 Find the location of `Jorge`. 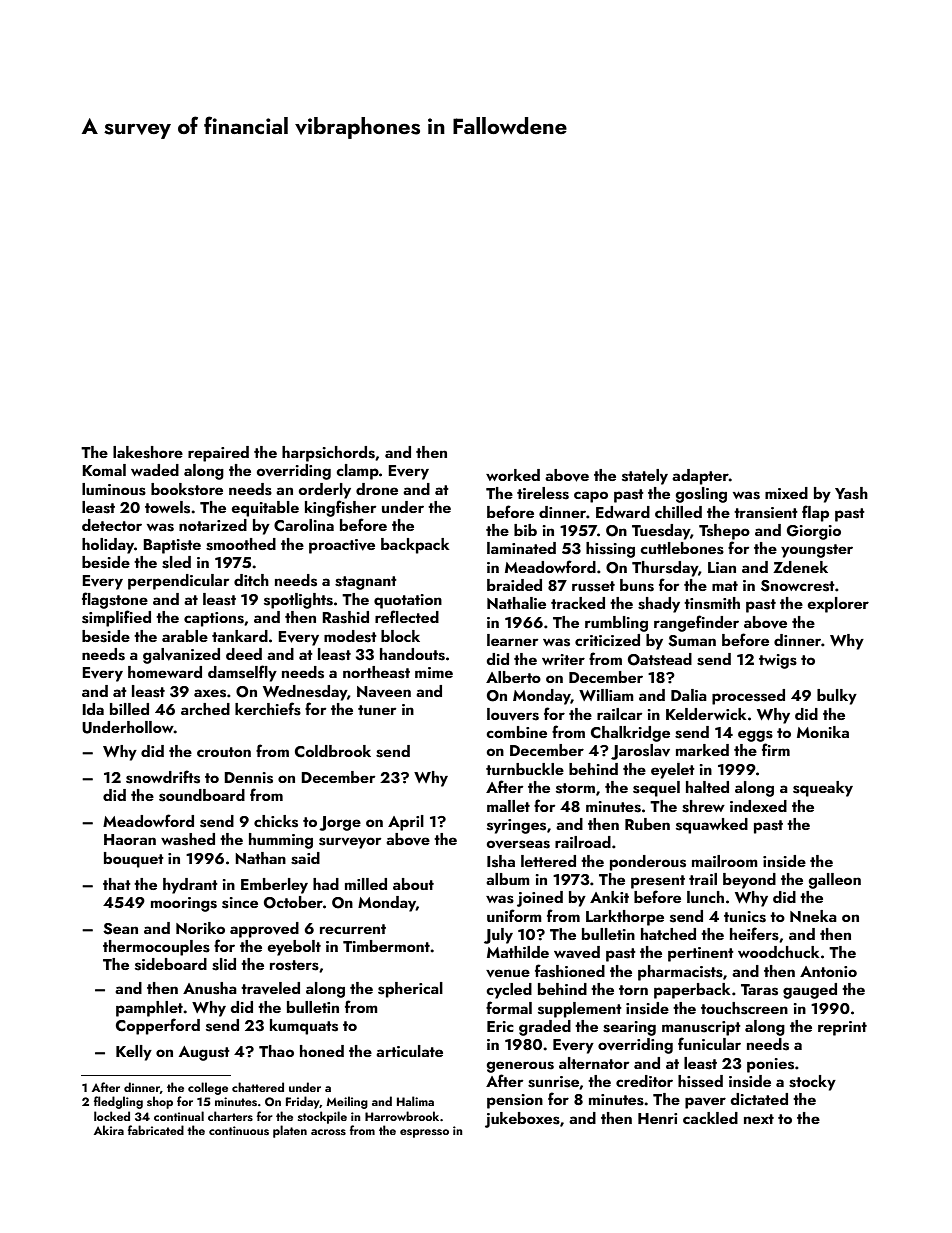

Jorge is located at coordinates (340, 823).
